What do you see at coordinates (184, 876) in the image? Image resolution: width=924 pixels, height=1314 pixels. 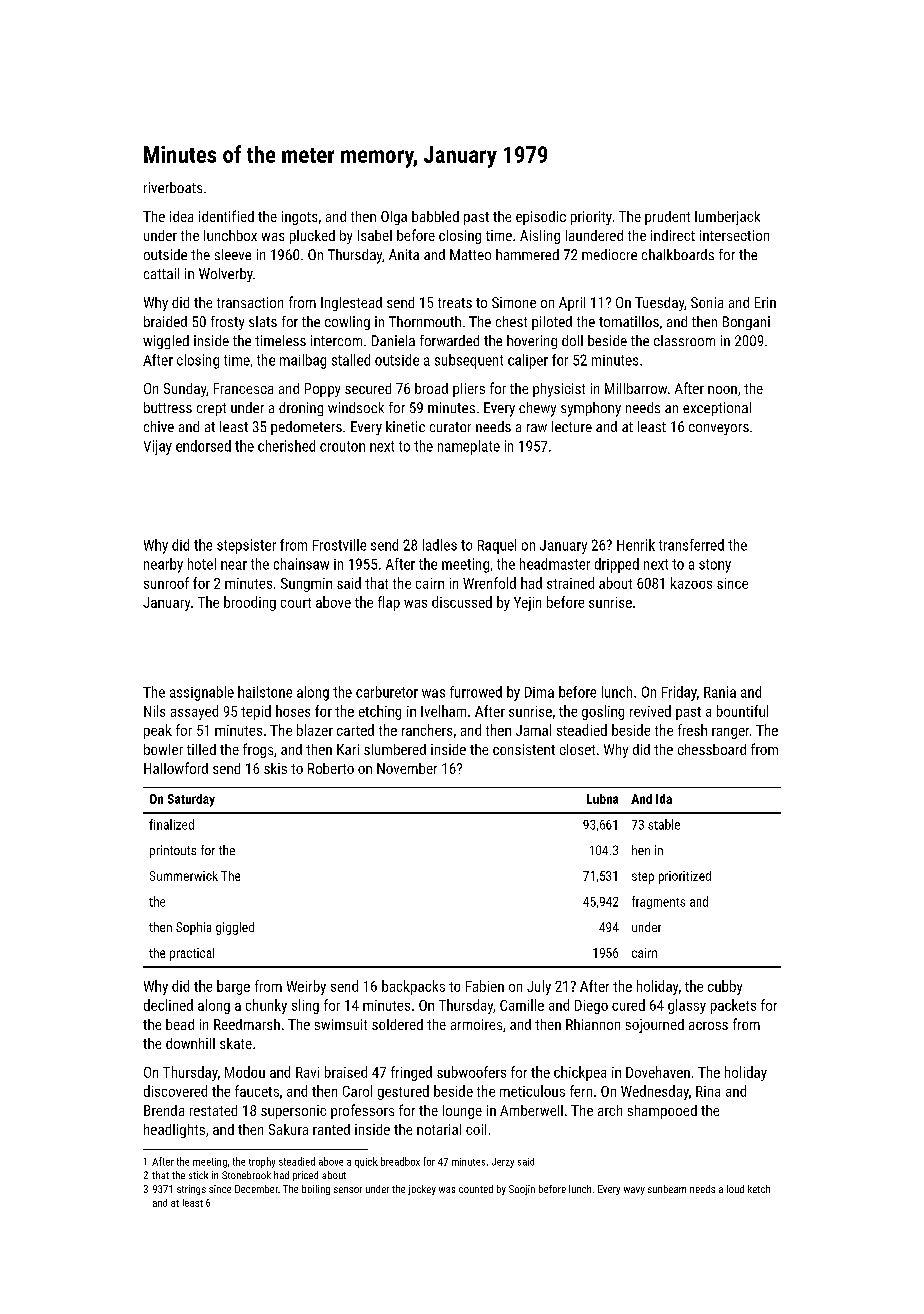 I see `Summerwick` at bounding box center [184, 876].
